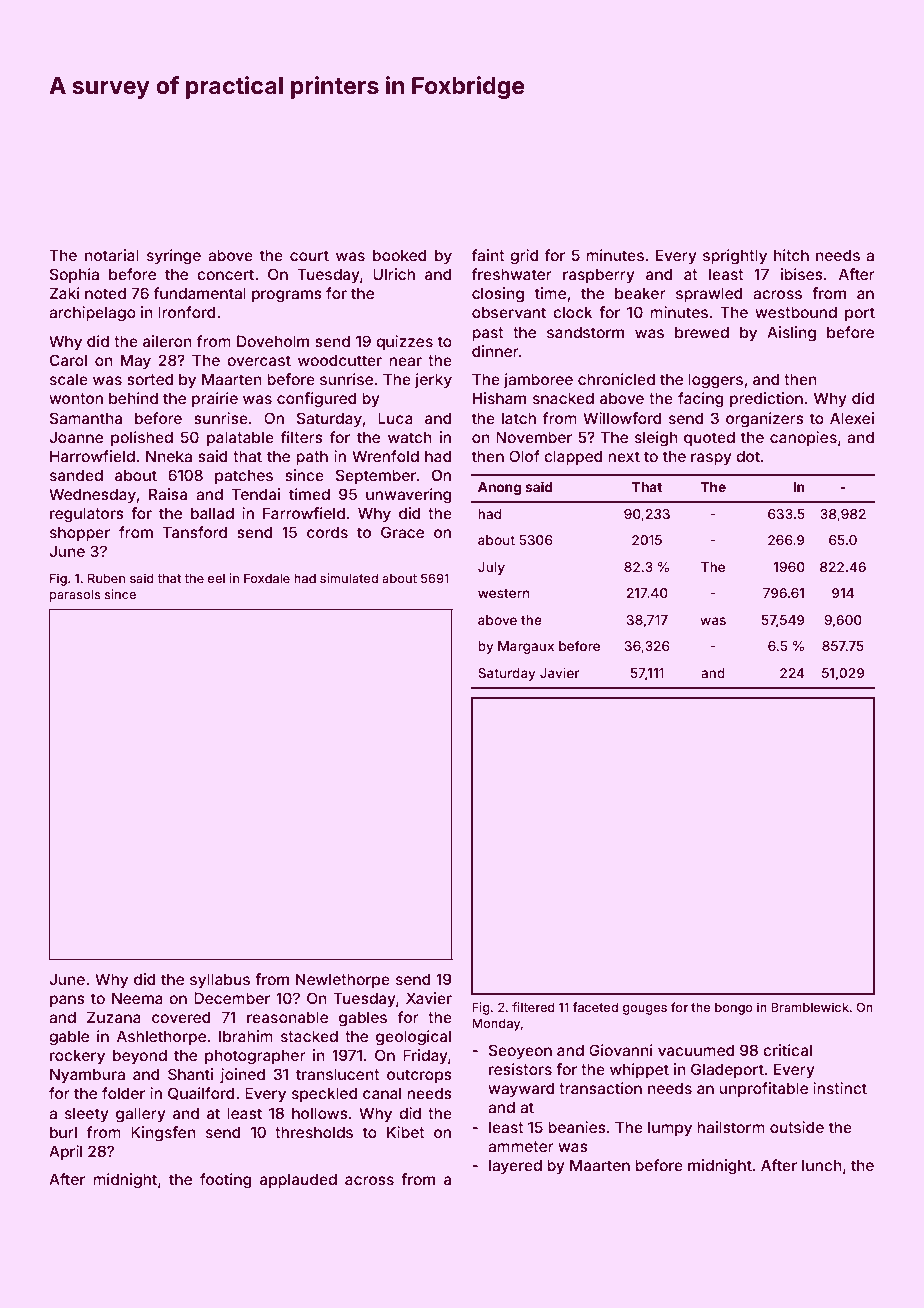  What do you see at coordinates (509, 312) in the screenshot?
I see `observant` at bounding box center [509, 312].
